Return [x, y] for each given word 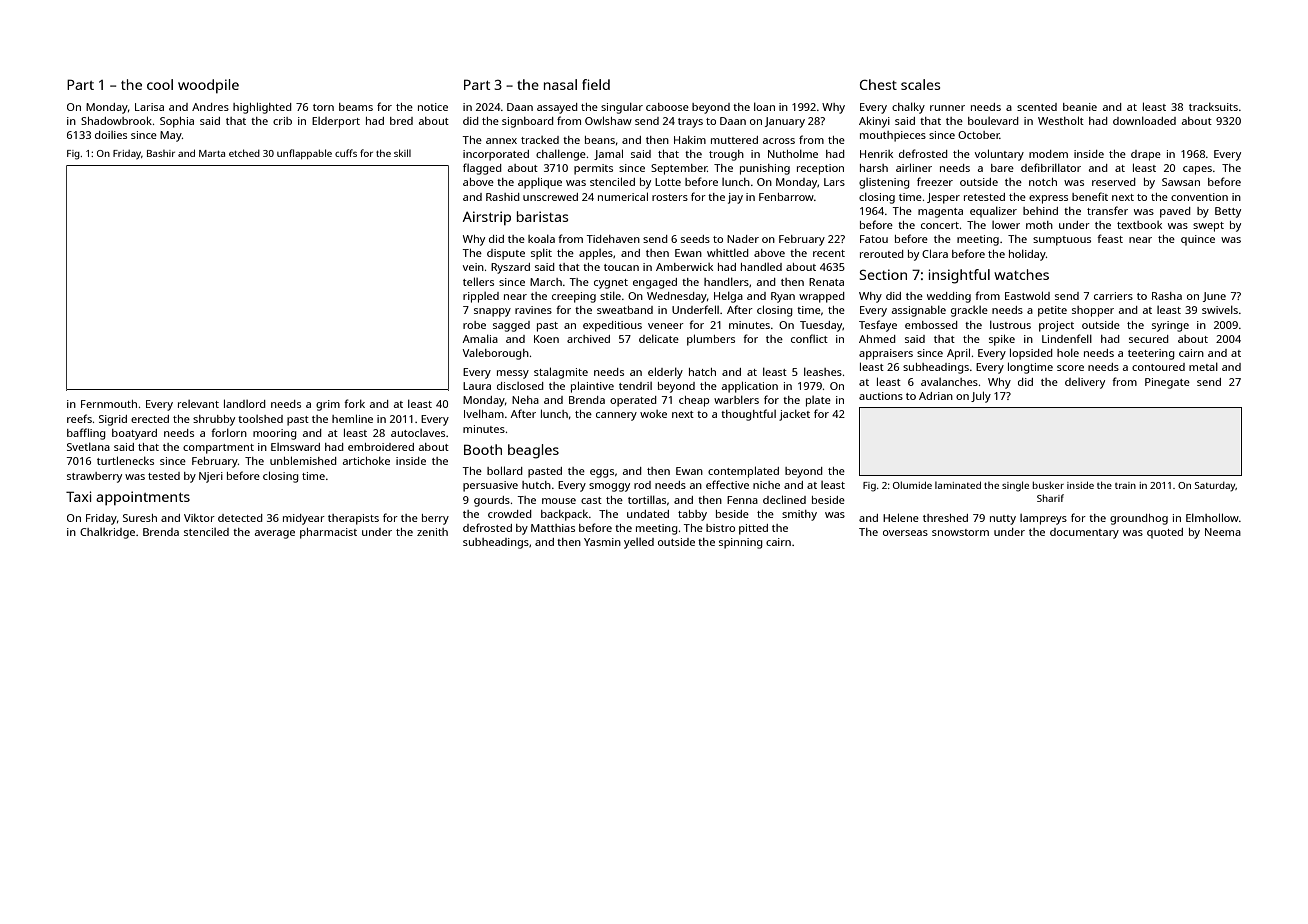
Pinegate [1167, 383]
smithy [799, 515]
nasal [560, 84]
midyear [304, 519]
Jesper [943, 198]
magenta [940, 213]
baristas [542, 216]
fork [354, 403]
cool [160, 84]
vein [473, 267]
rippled [481, 297]
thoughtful [748, 415]
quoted [1165, 533]
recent [829, 253]
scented [1037, 107]
